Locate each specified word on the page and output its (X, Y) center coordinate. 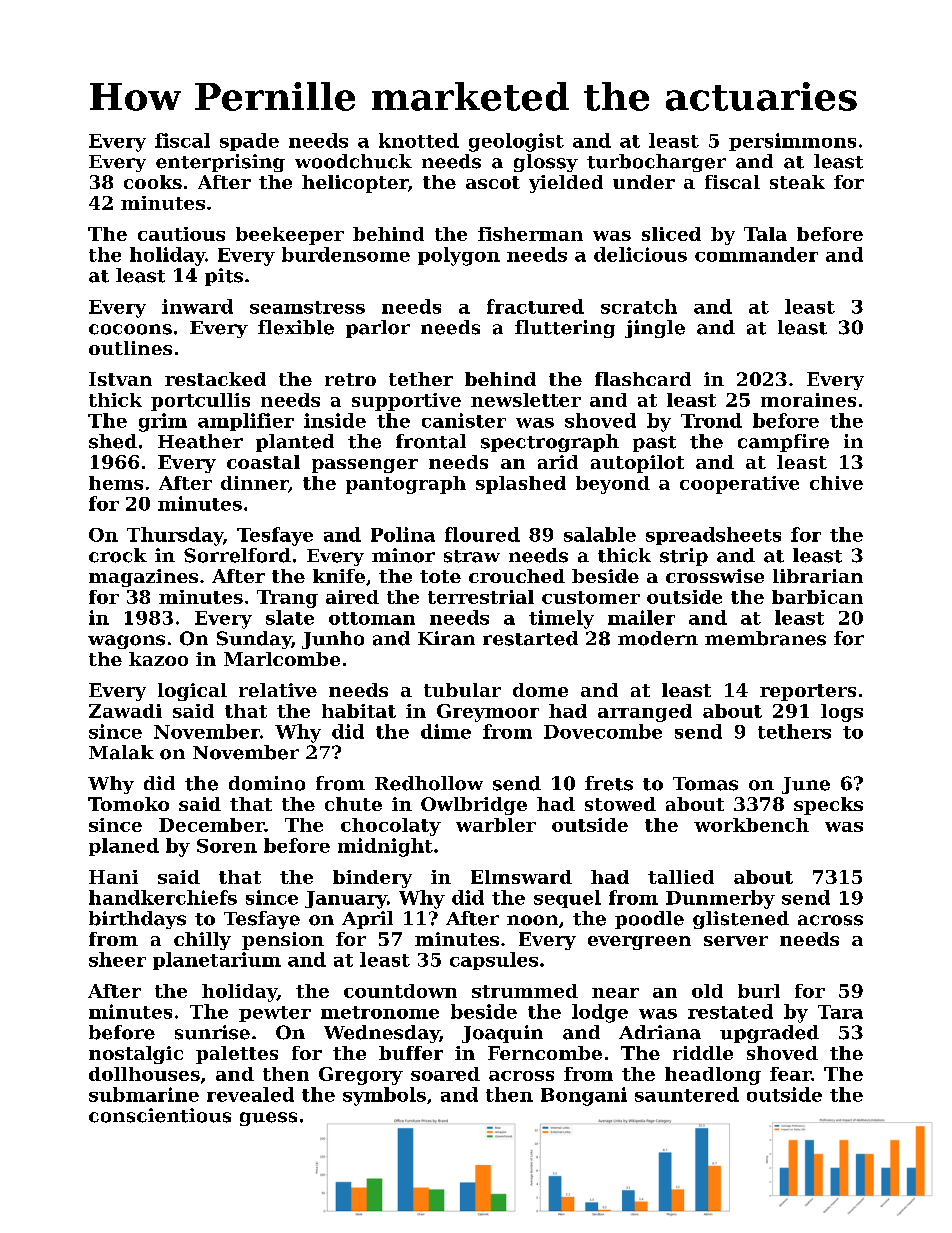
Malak (121, 752)
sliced (671, 234)
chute (353, 804)
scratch (639, 306)
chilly (202, 941)
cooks (153, 182)
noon (532, 920)
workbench (751, 825)
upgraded (769, 1034)
